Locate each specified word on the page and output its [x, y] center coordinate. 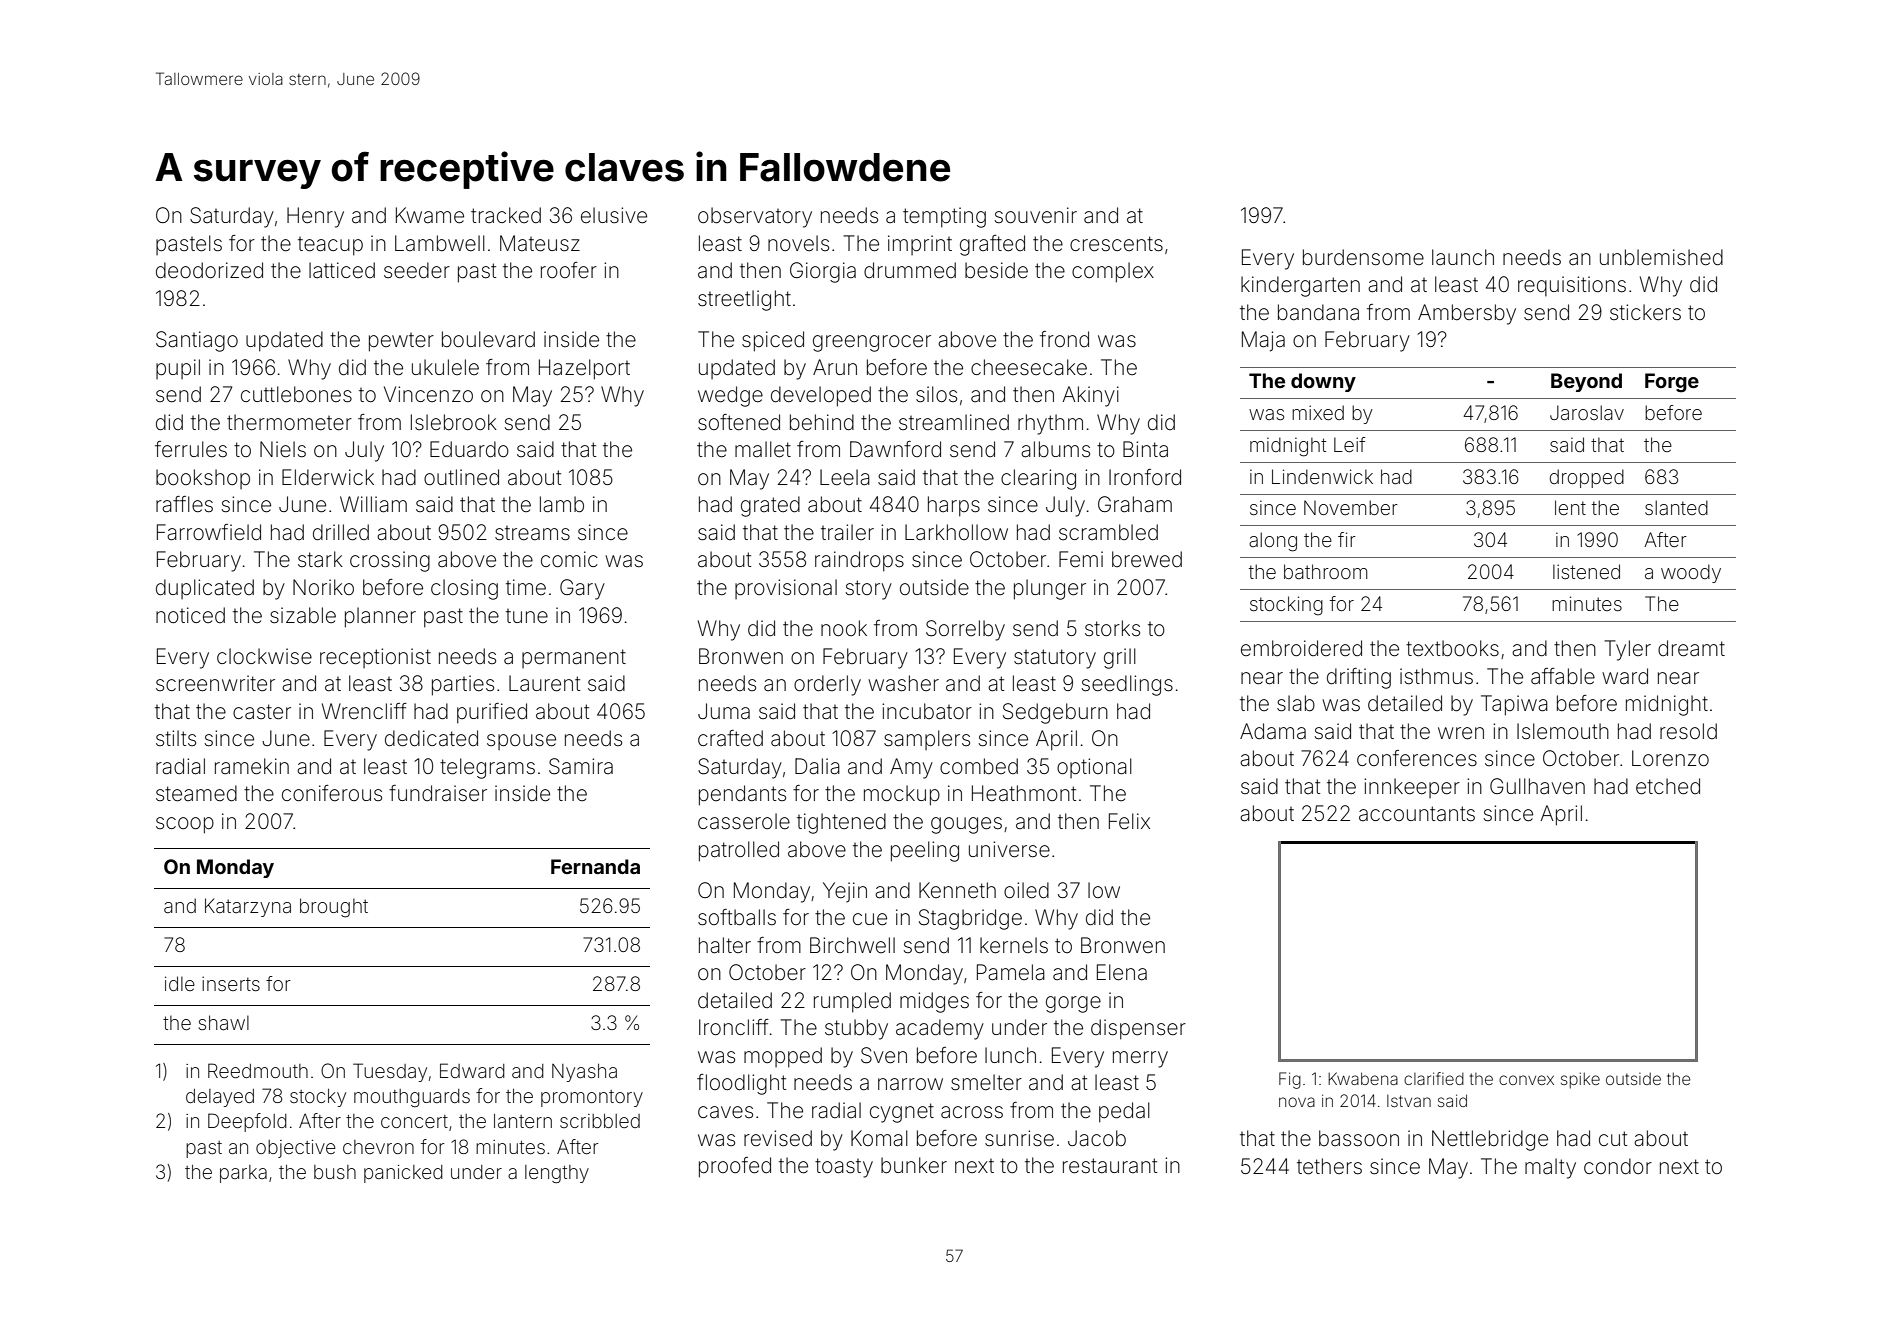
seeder [417, 270]
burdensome [1363, 257]
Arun [835, 367]
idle [180, 983]
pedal [1124, 1112]
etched [1668, 786]
